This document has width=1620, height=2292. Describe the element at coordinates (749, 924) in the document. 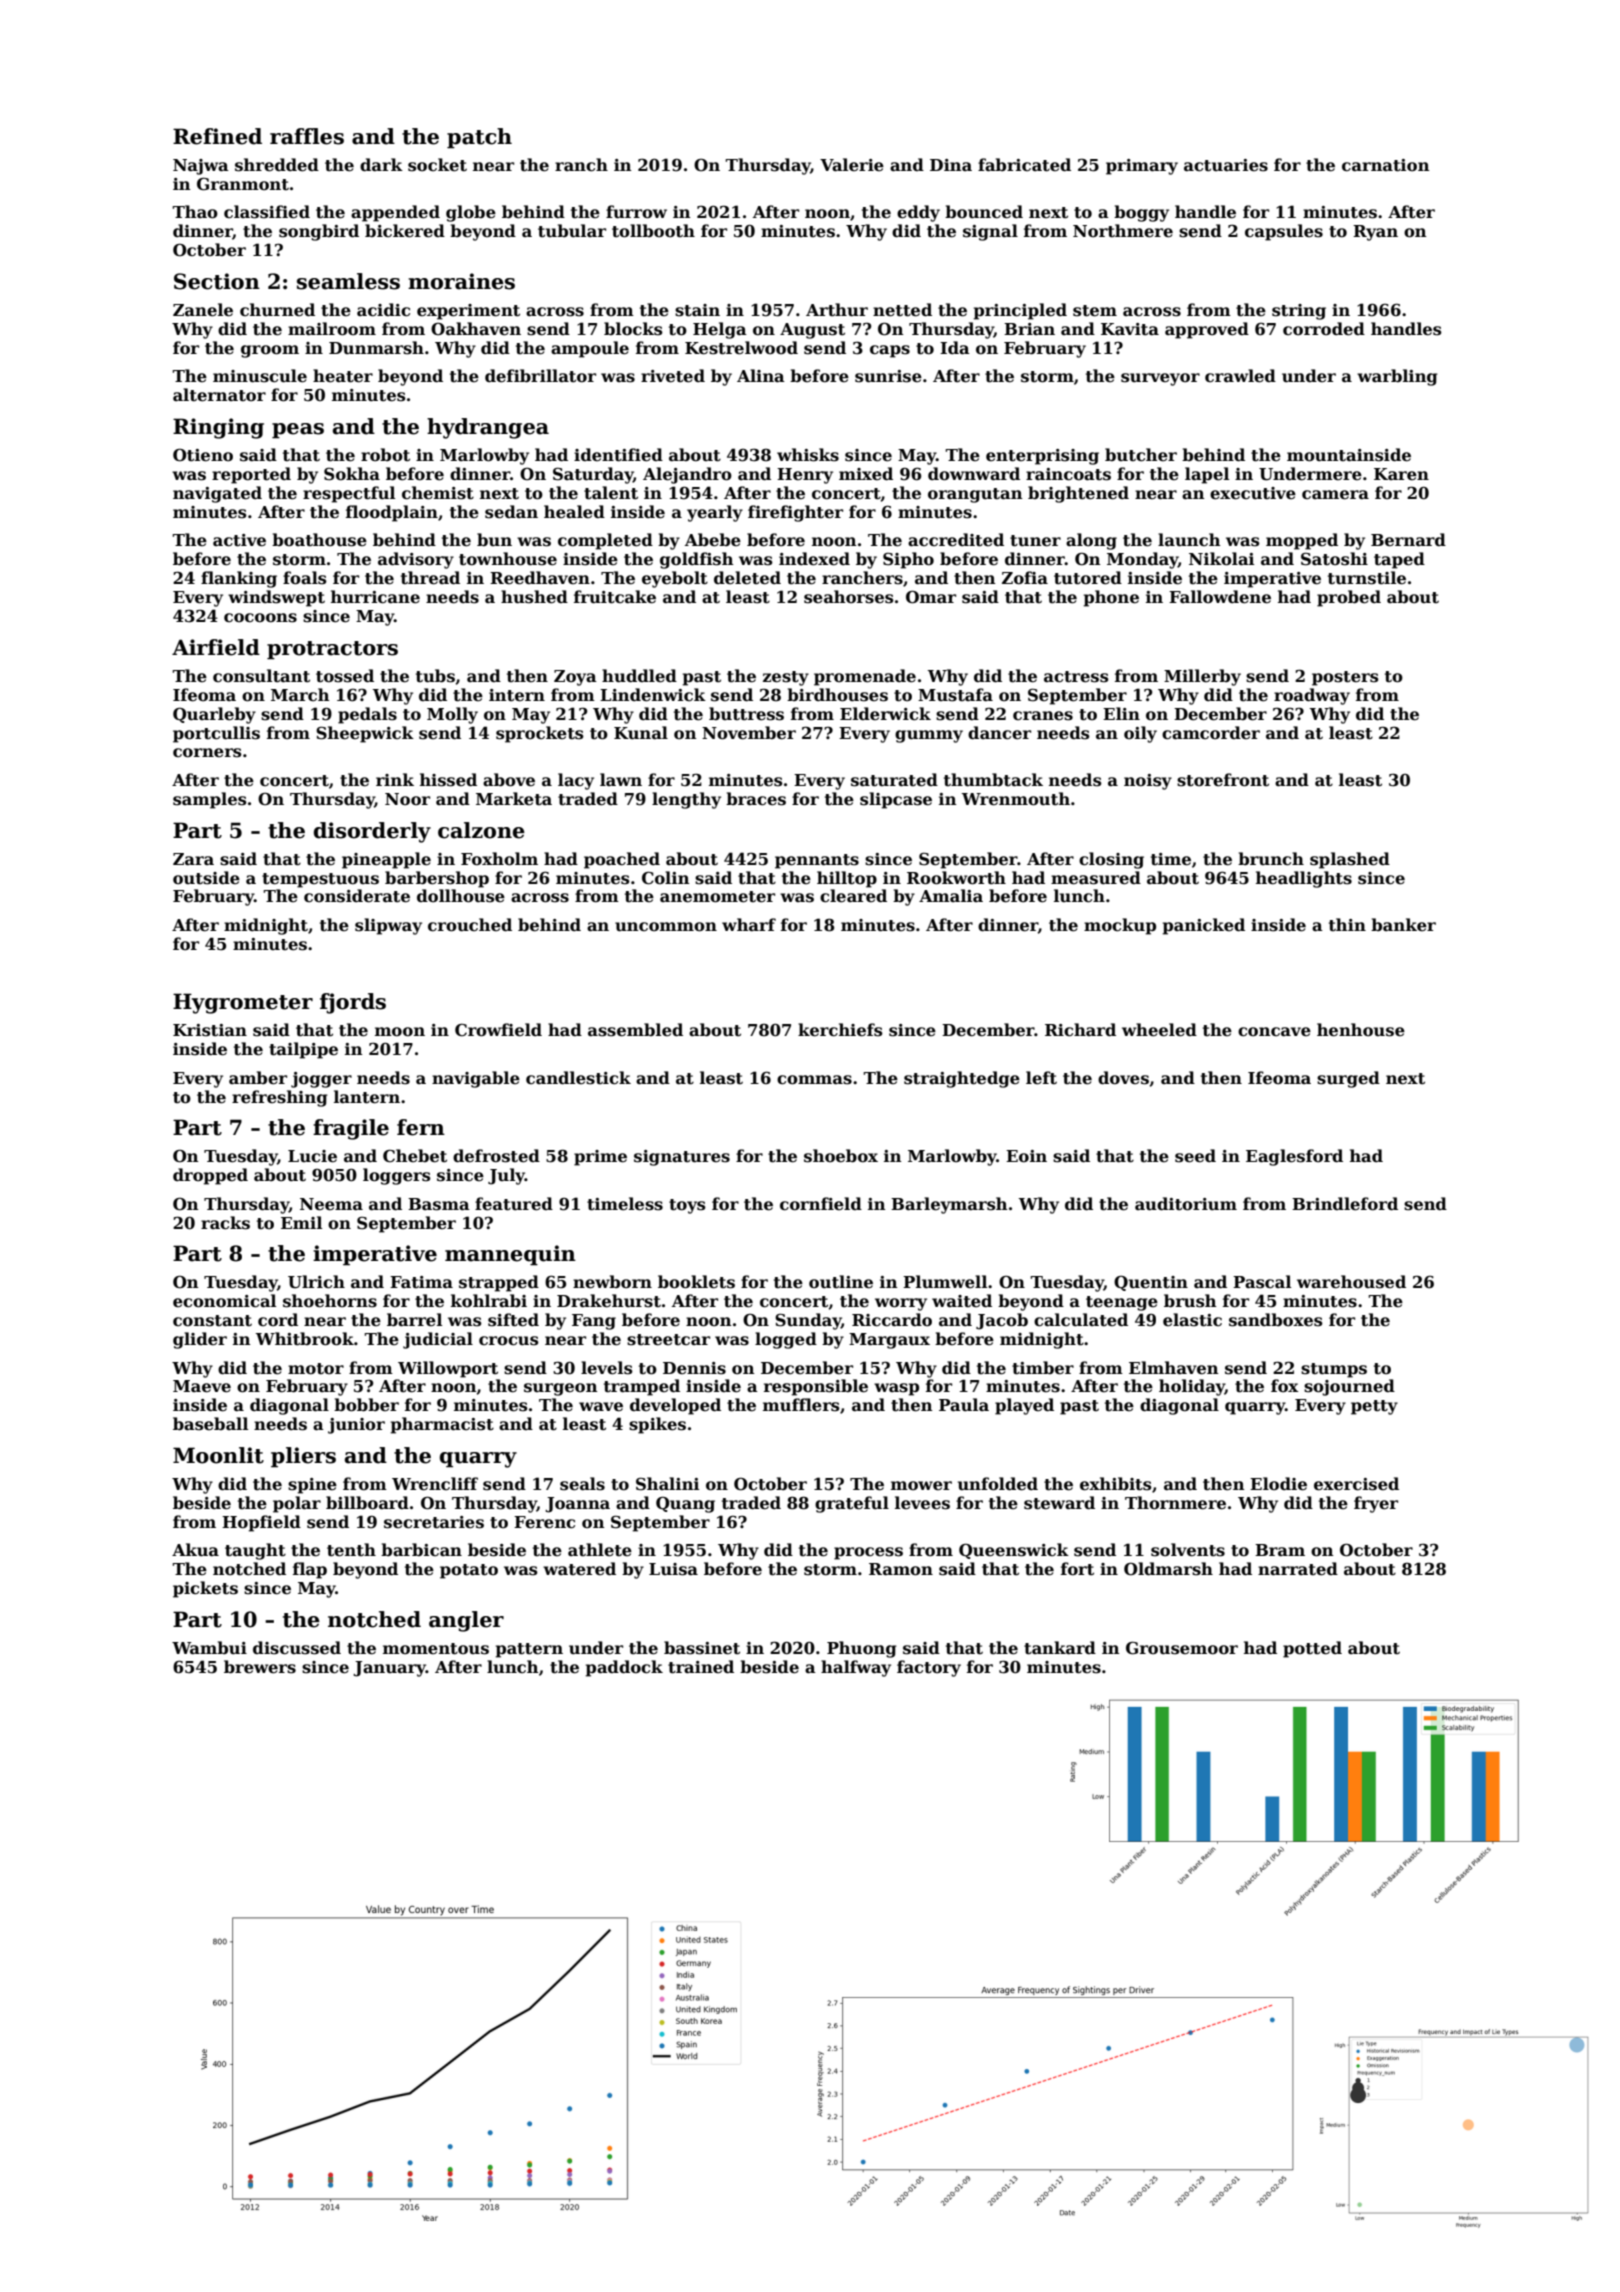

I see `wharf` at that location.
